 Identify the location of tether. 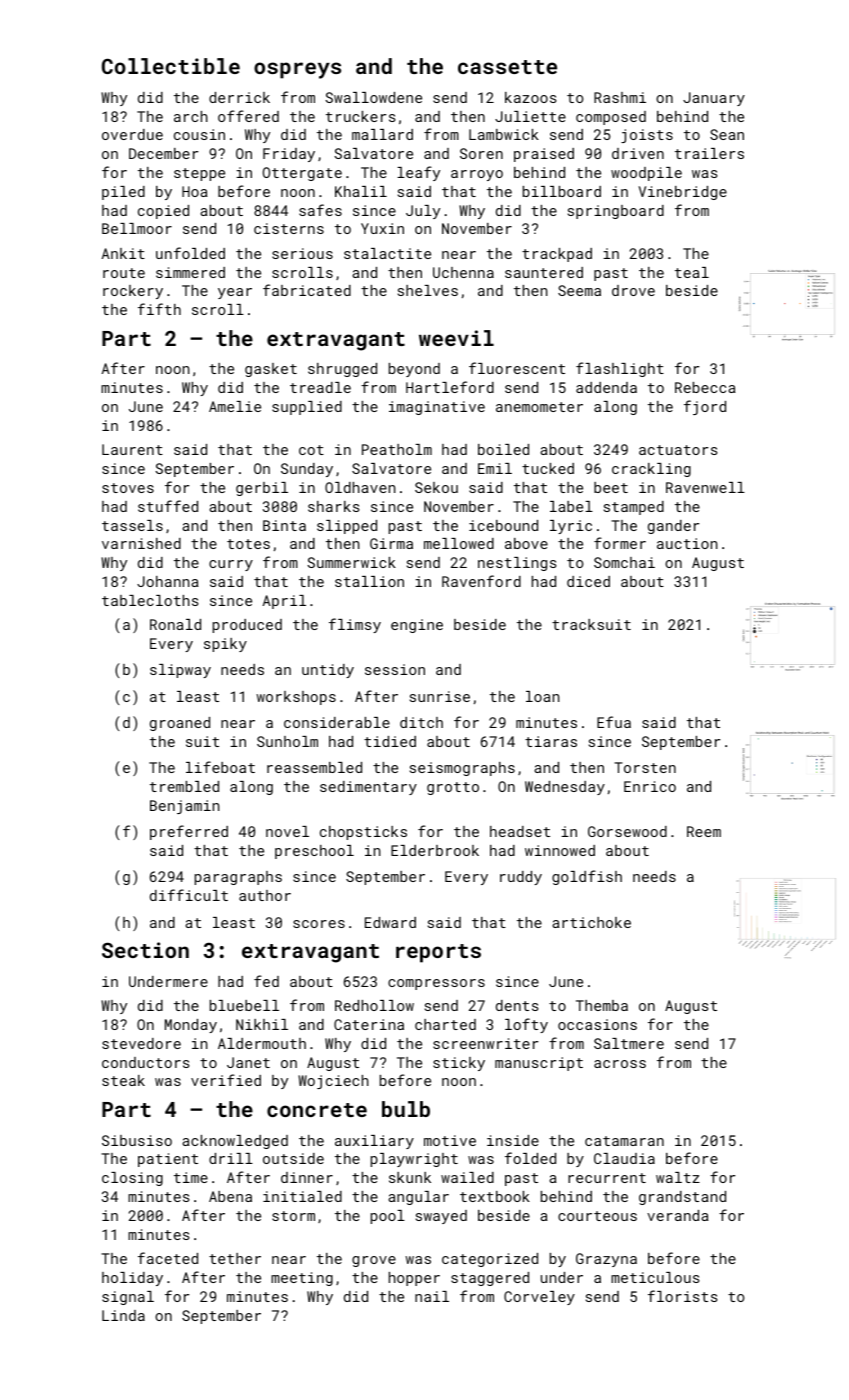
(235, 1258).
